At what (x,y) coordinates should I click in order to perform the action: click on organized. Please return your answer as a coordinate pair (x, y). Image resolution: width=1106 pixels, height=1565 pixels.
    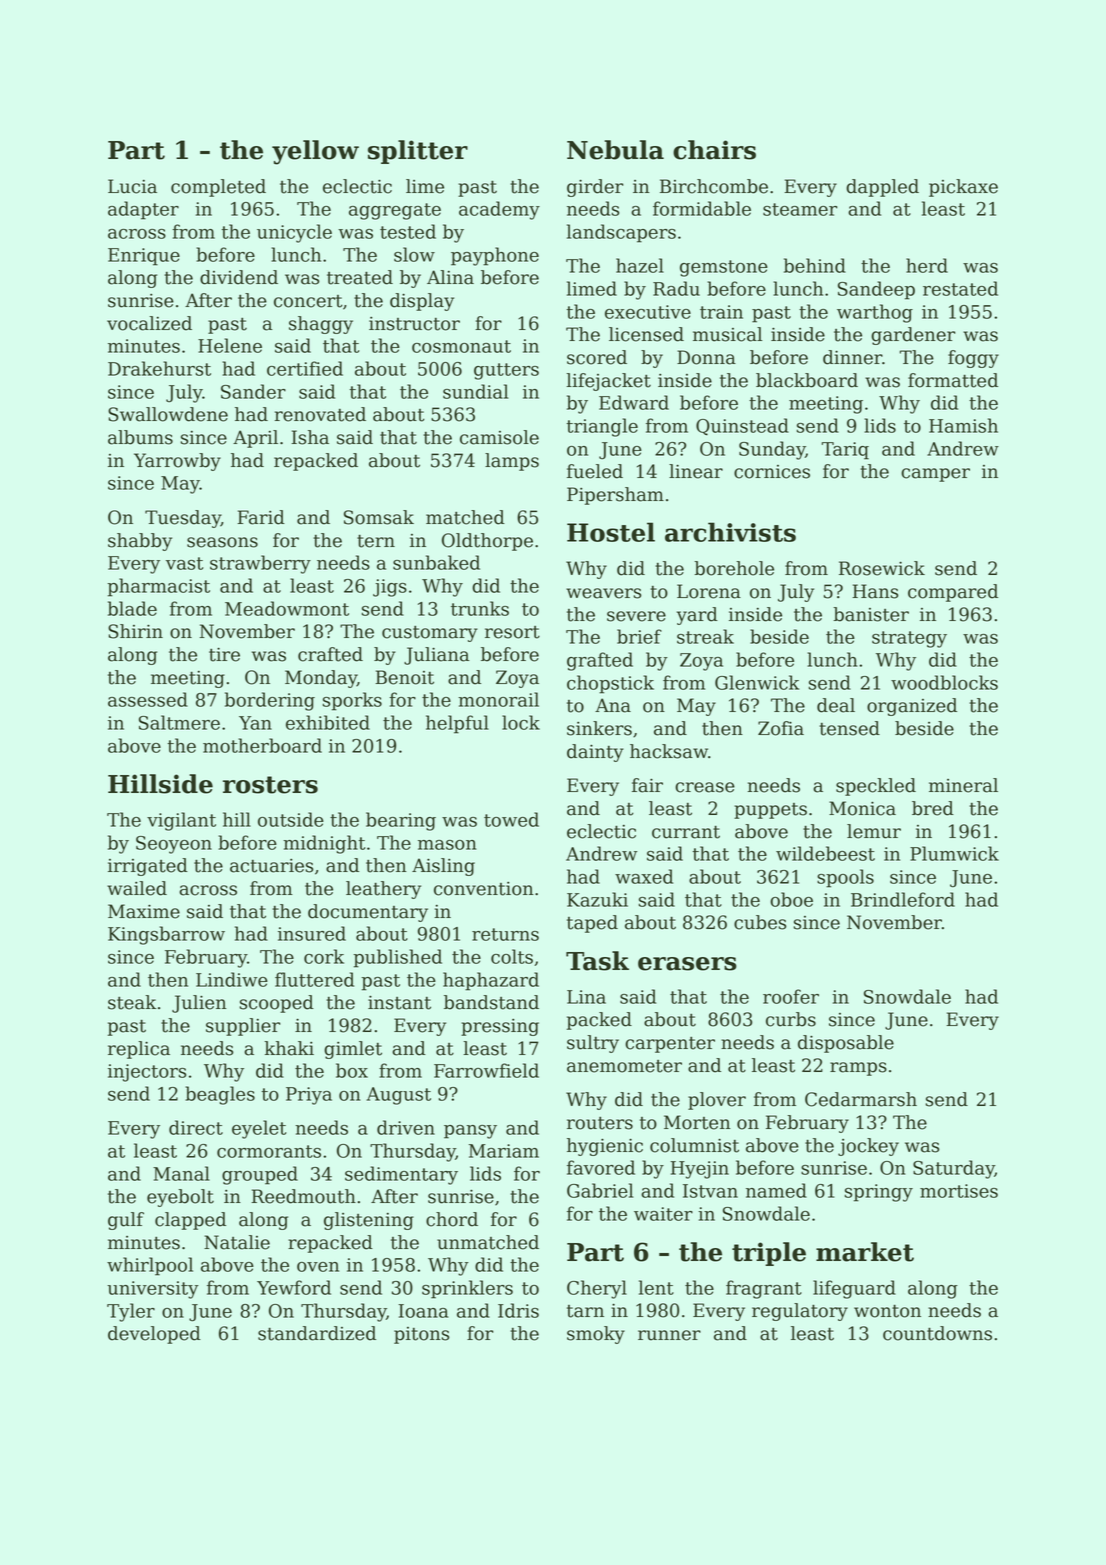
    Looking at the image, I should click on (912, 707).
